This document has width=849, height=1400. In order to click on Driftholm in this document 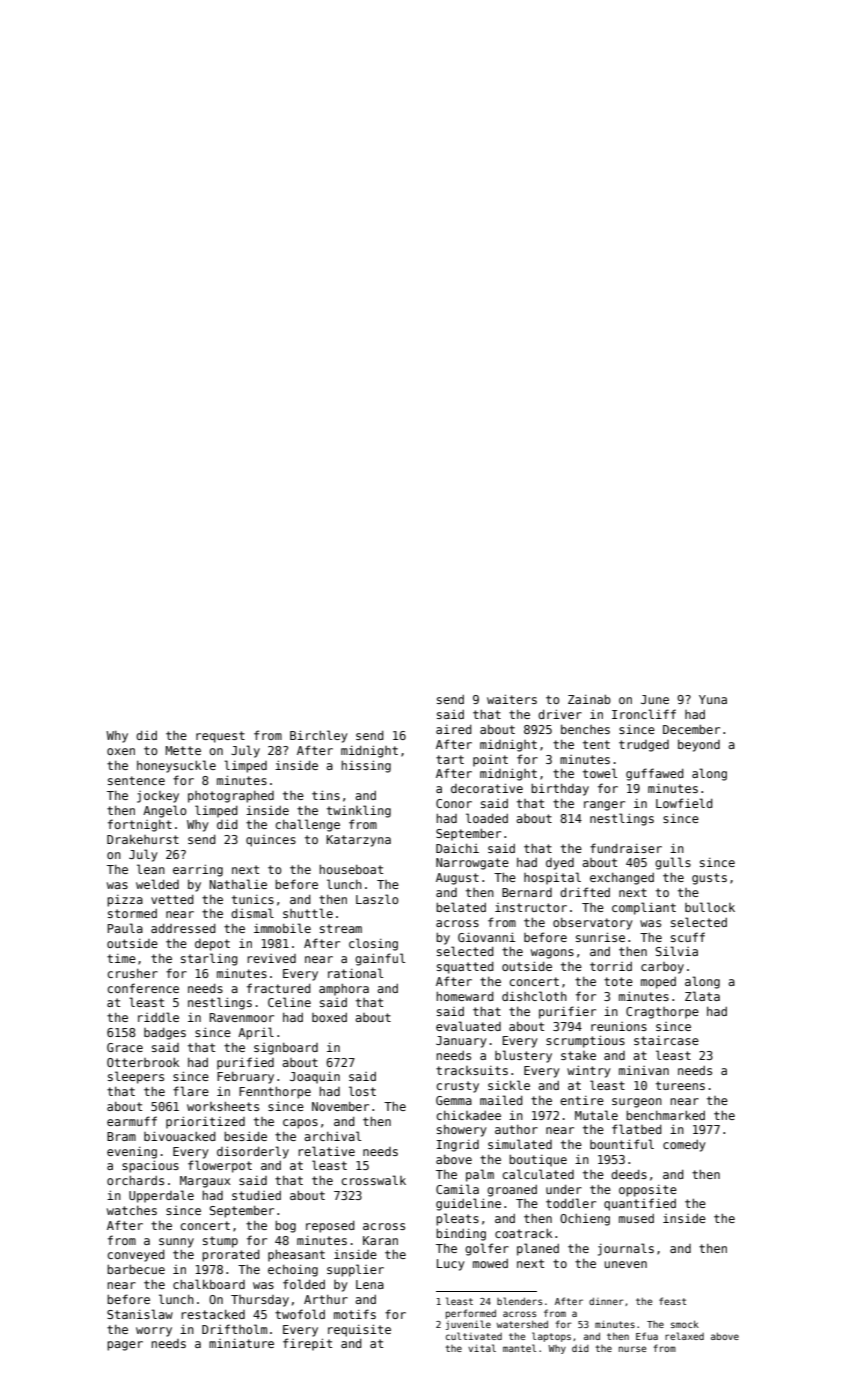, I will do `click(234, 1329)`.
